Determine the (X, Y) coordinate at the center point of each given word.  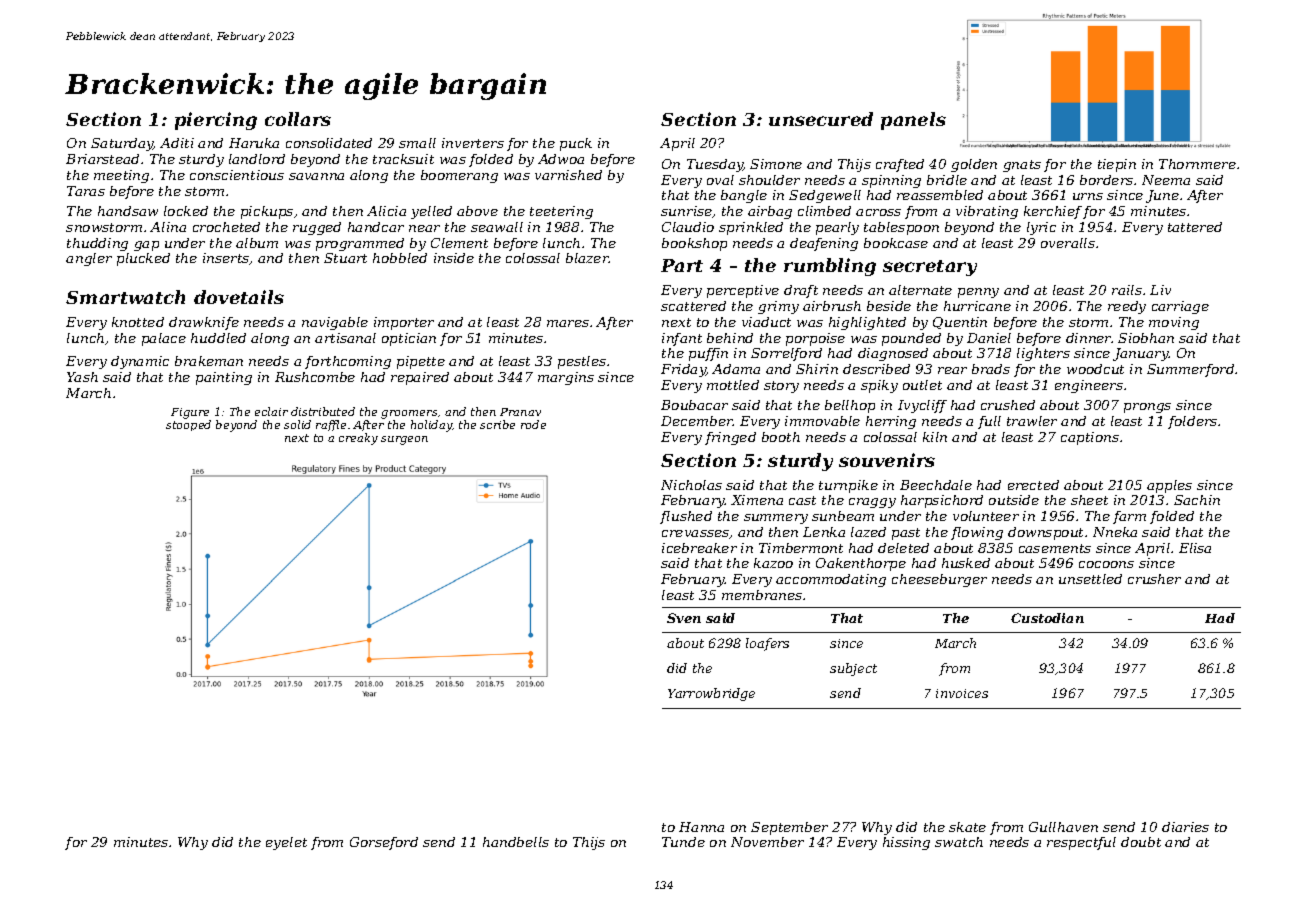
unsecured (821, 119)
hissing (906, 843)
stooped (188, 425)
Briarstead (102, 159)
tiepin (1117, 165)
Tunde (683, 842)
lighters (1043, 354)
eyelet (286, 843)
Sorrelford (786, 354)
